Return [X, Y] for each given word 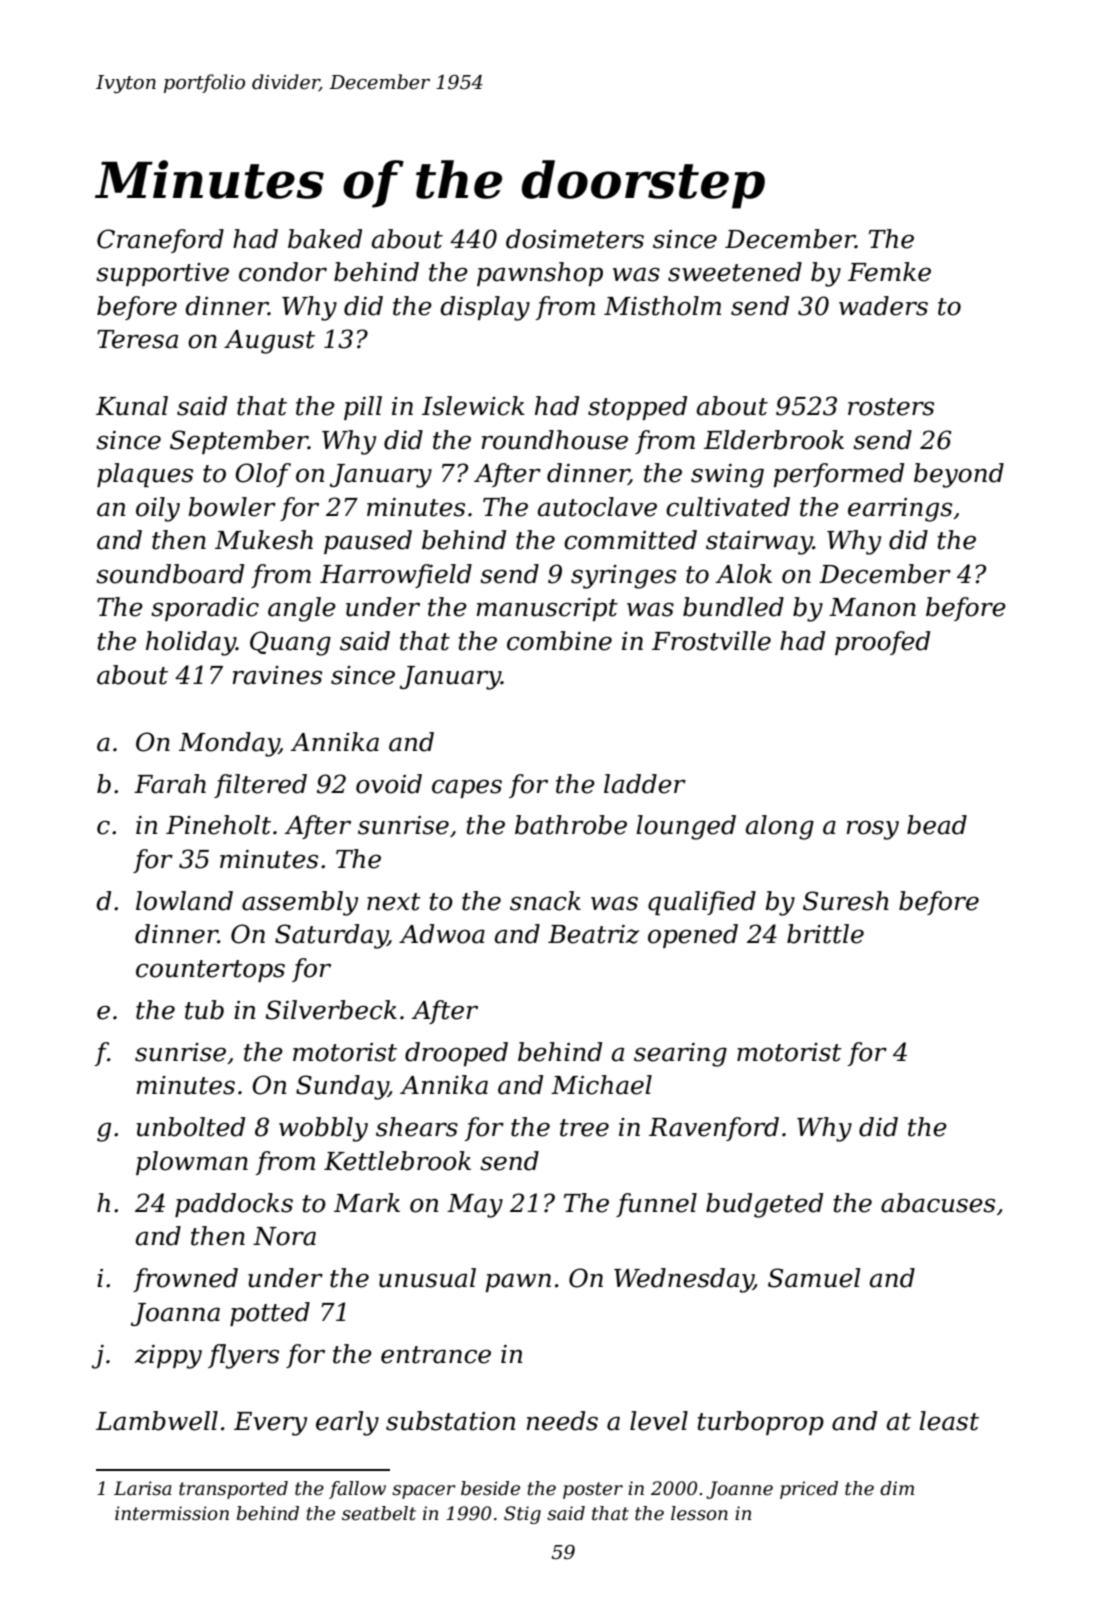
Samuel [814, 1278]
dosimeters [575, 239]
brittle [825, 934]
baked [325, 239]
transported [233, 1490]
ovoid [389, 784]
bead [937, 825]
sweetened [735, 272]
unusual [427, 1278]
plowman [192, 1163]
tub [204, 1010]
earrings [900, 510]
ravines [277, 675]
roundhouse [554, 440]
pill [363, 408]
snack [545, 901]
